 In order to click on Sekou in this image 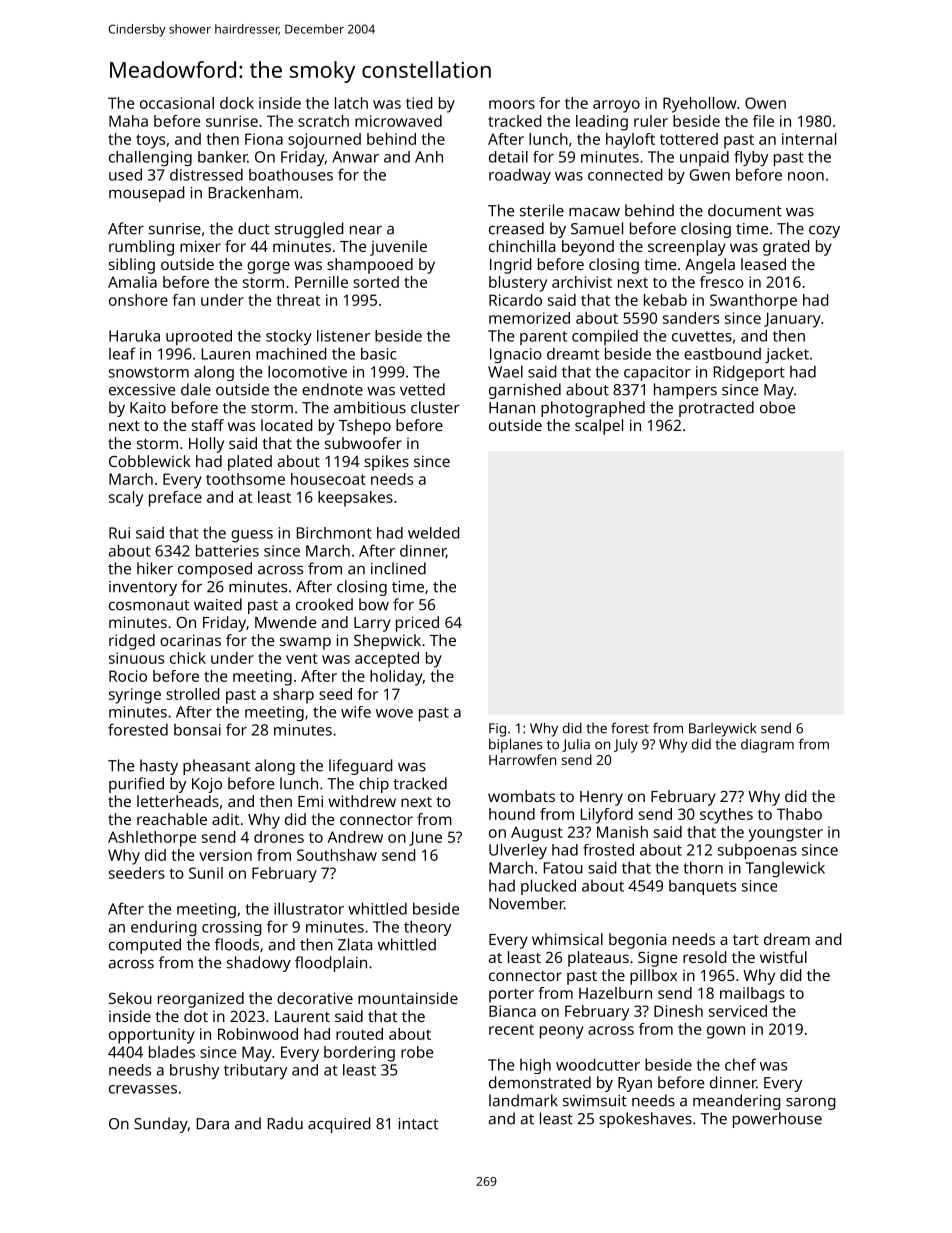, I will do `click(130, 998)`.
